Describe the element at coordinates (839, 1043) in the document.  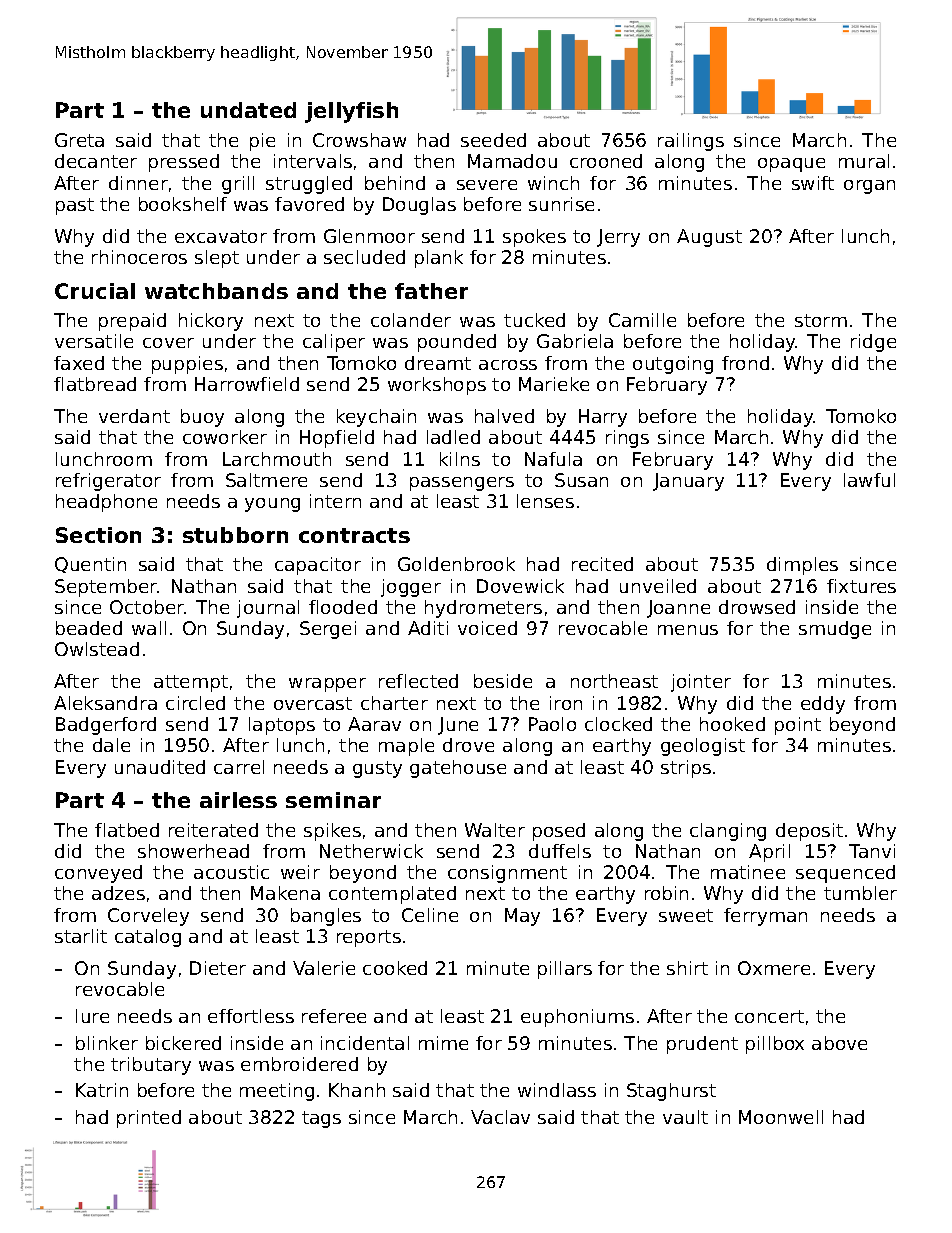
I see `above` at that location.
